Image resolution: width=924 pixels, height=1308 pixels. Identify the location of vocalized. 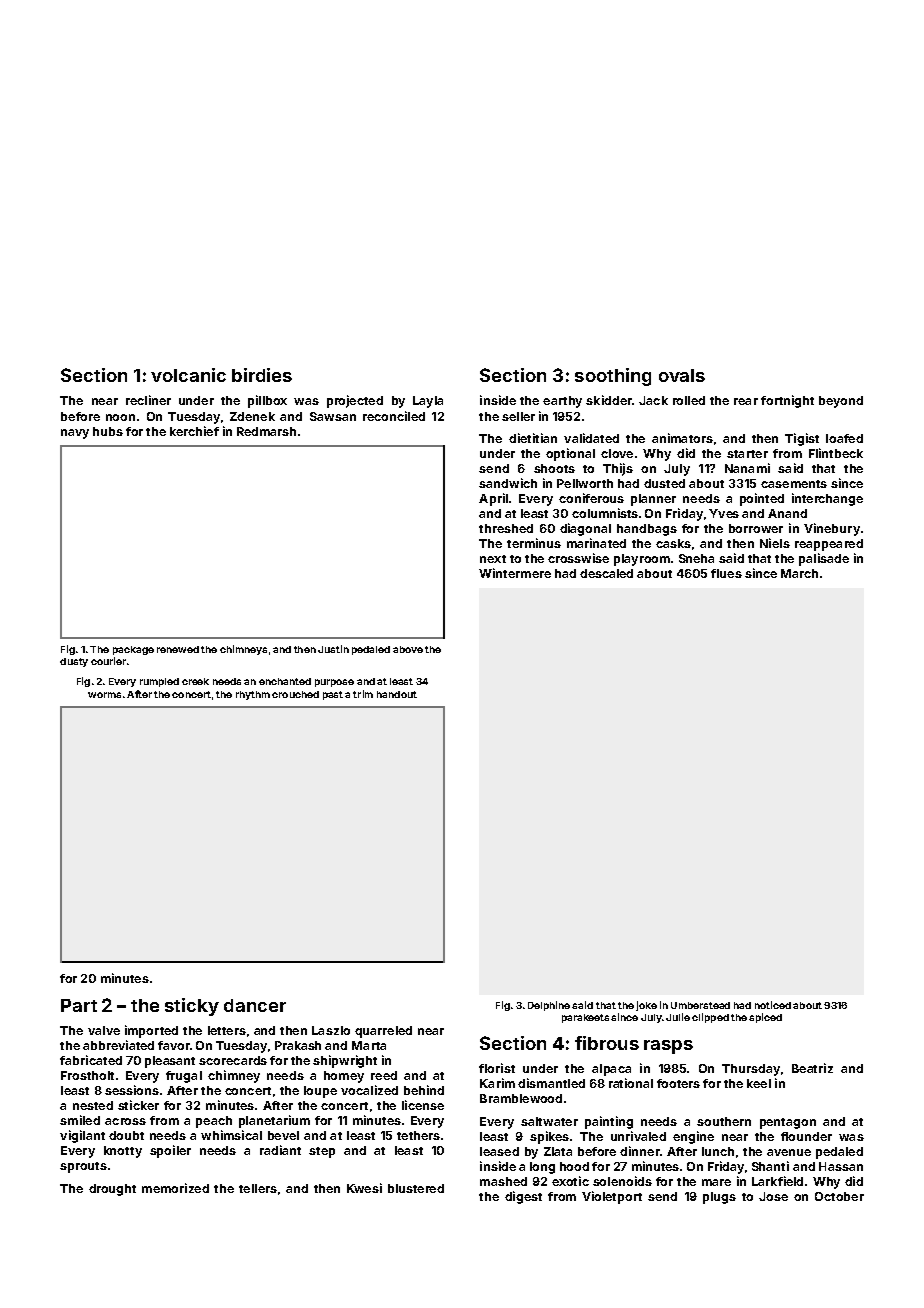
(369, 1090).
